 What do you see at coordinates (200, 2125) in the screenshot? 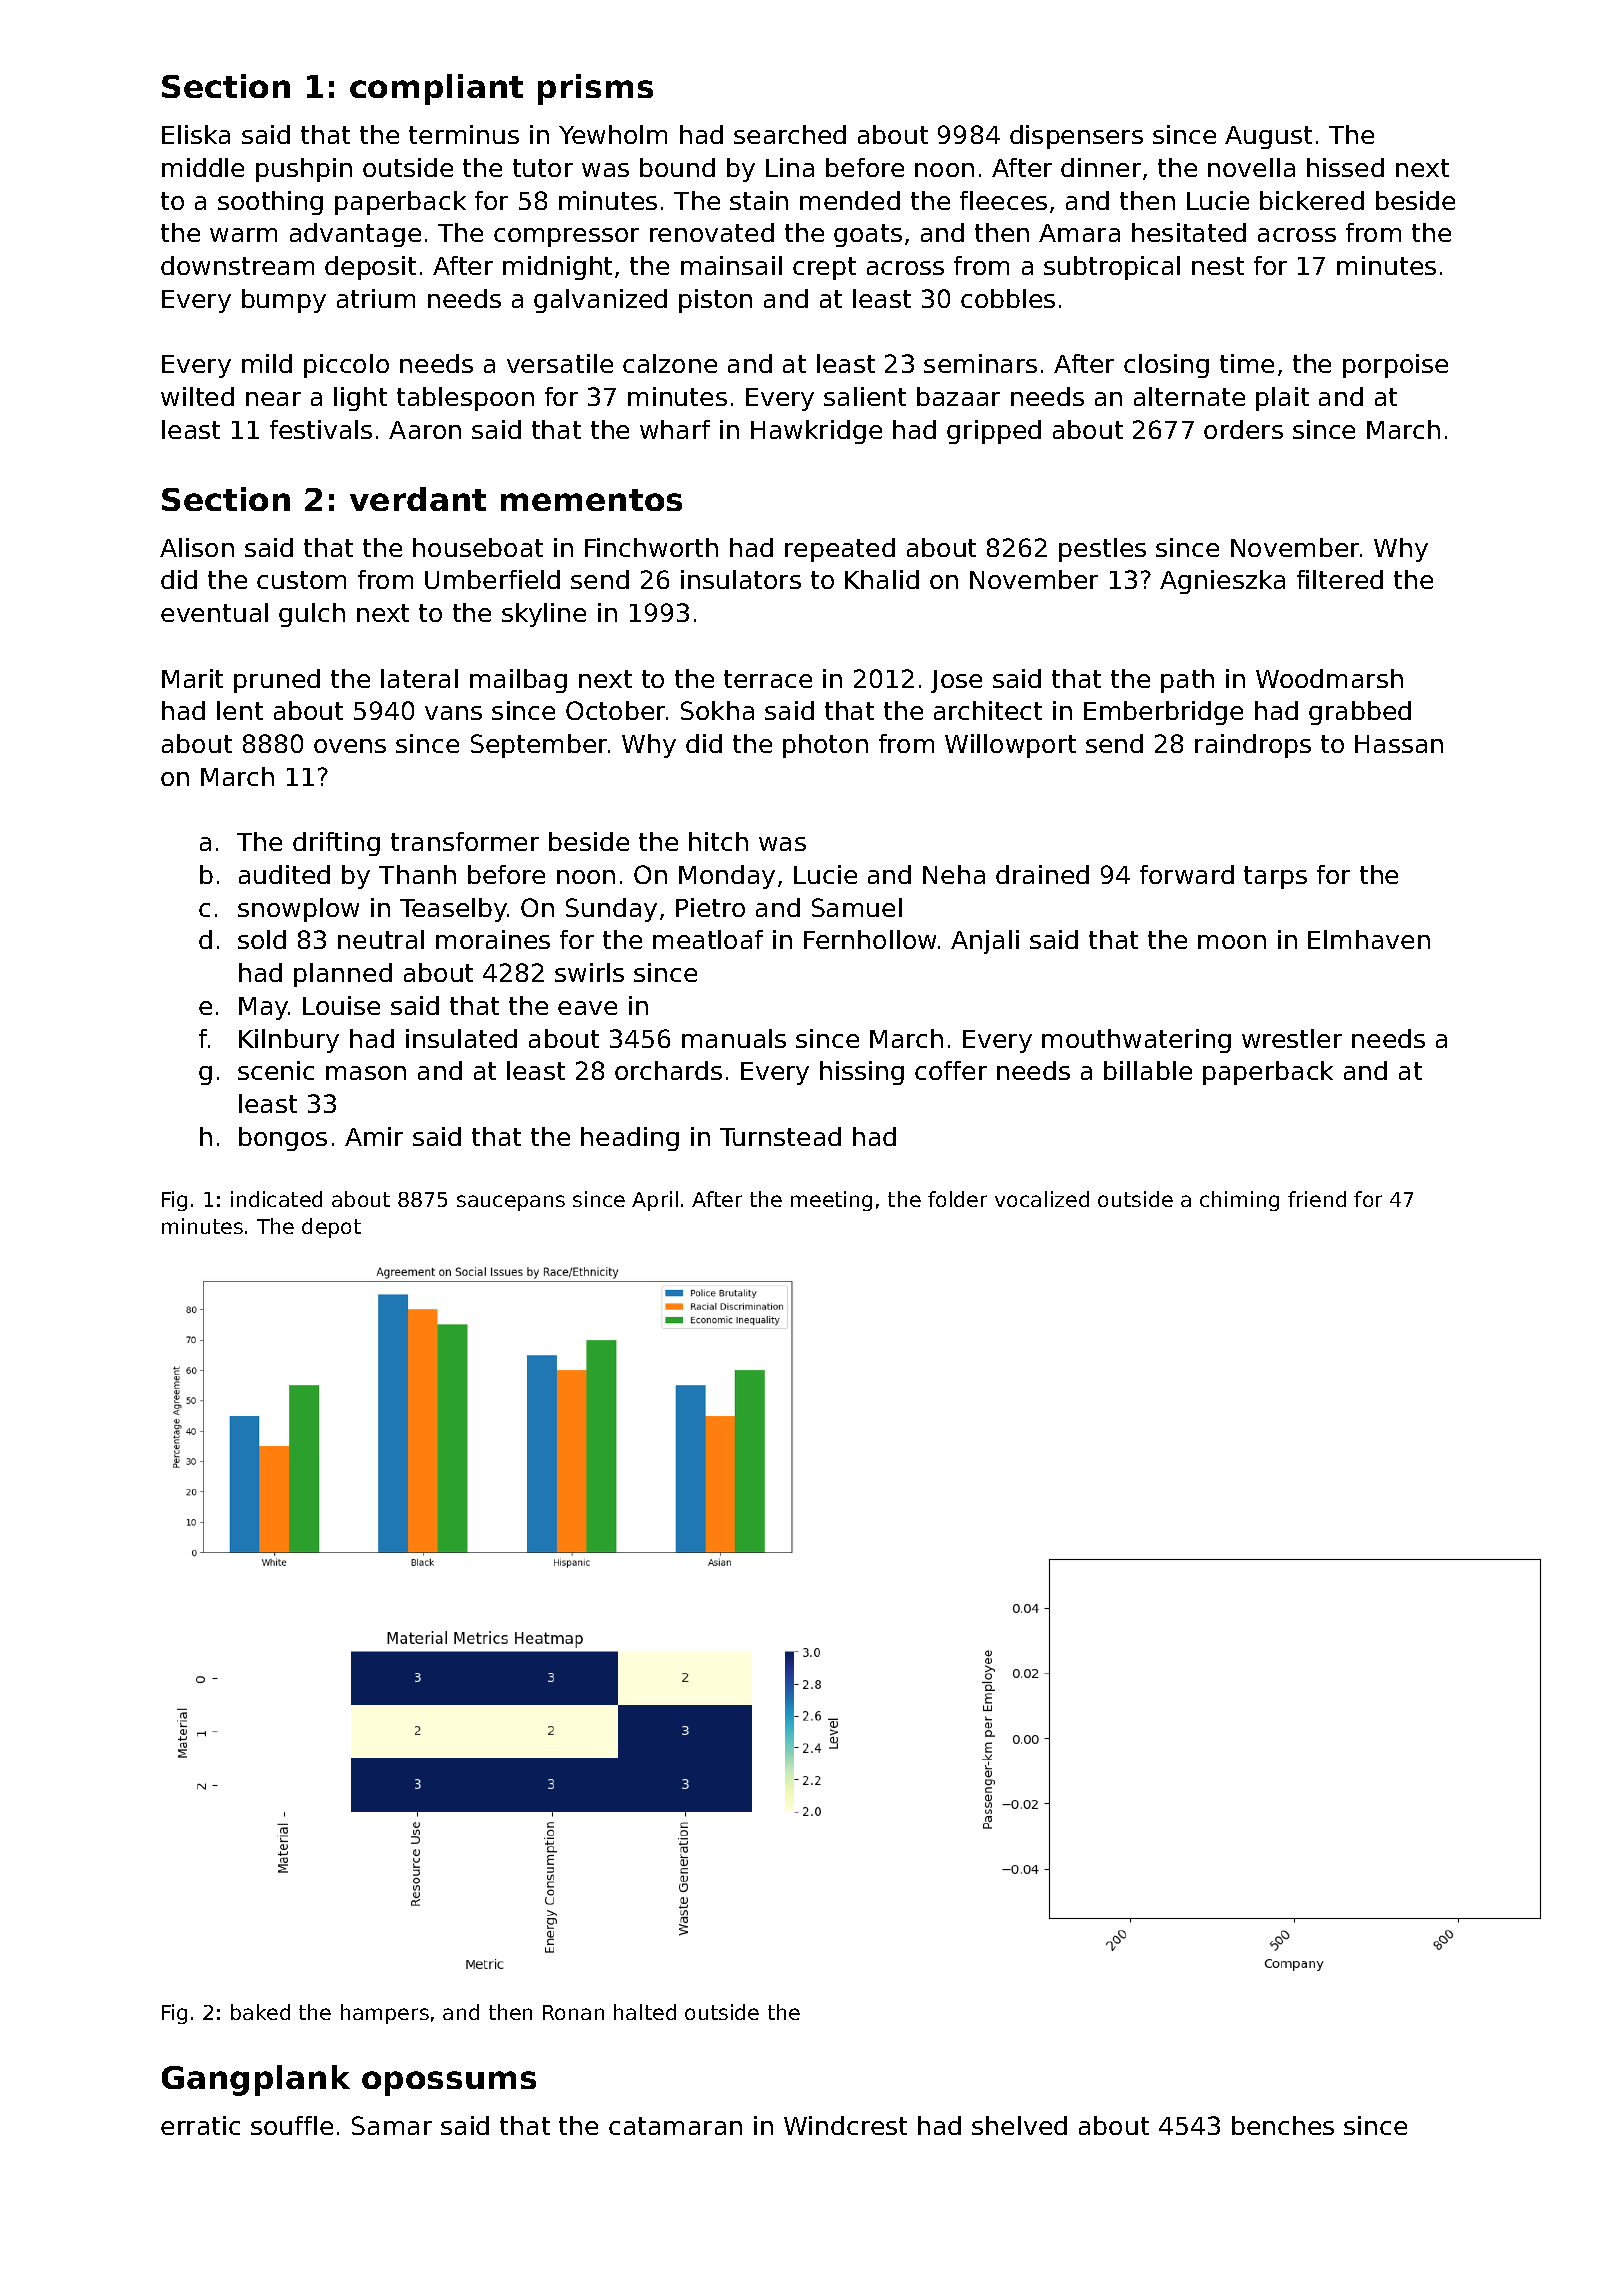
I see `erratic` at bounding box center [200, 2125].
